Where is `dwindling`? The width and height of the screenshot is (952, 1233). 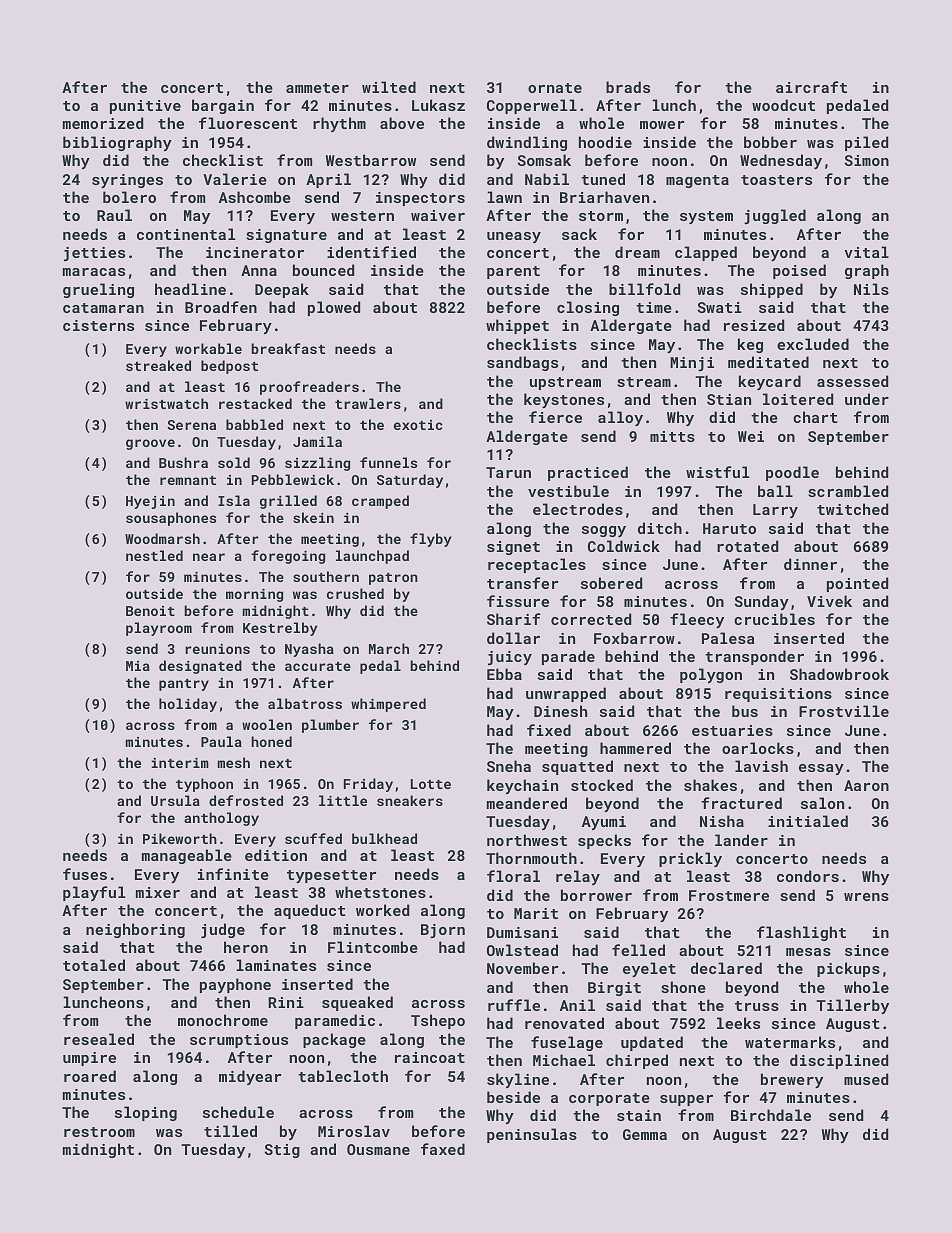
dwindling is located at coordinates (527, 143).
